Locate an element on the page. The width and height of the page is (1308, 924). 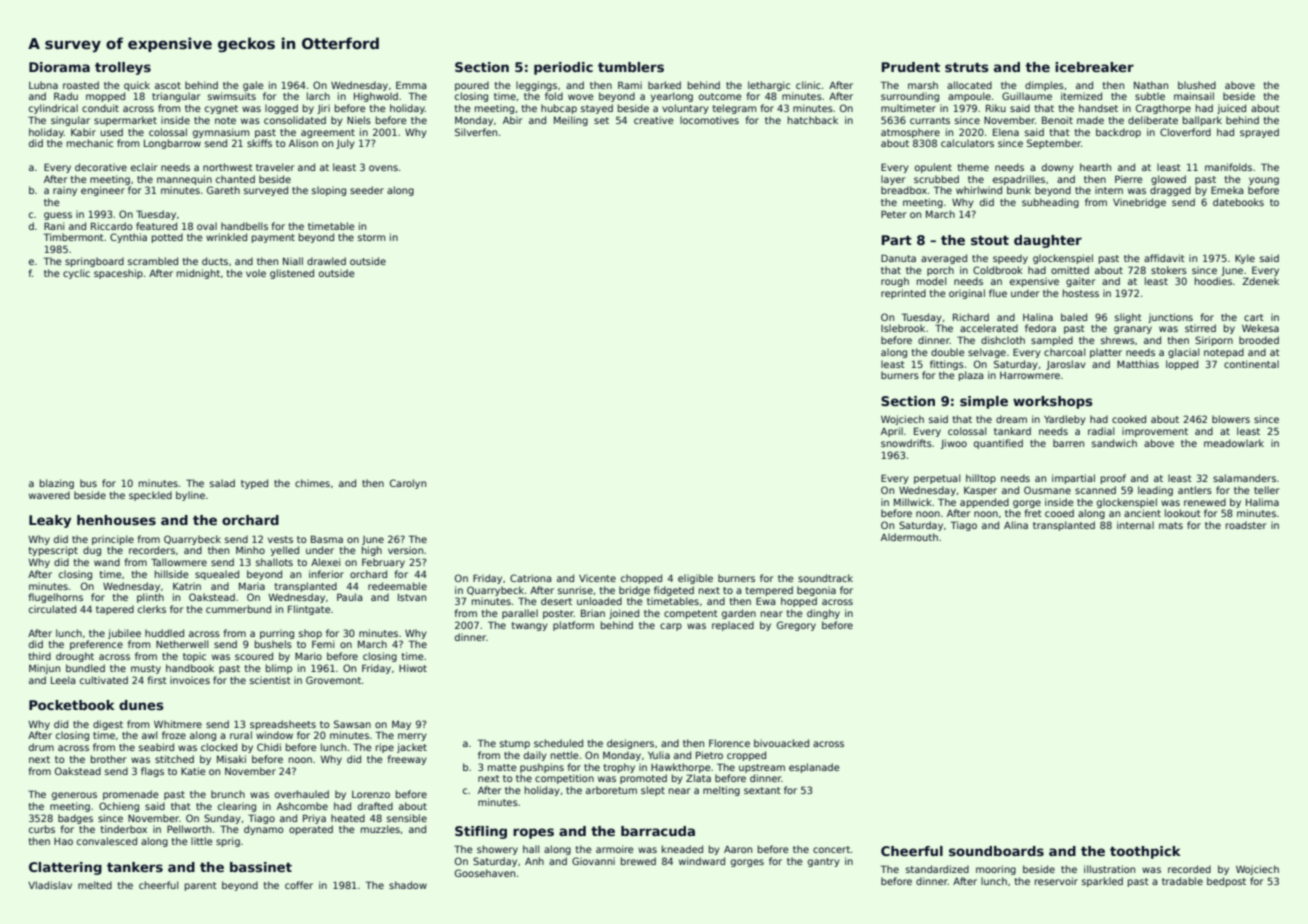
continental is located at coordinates (1251, 364).
